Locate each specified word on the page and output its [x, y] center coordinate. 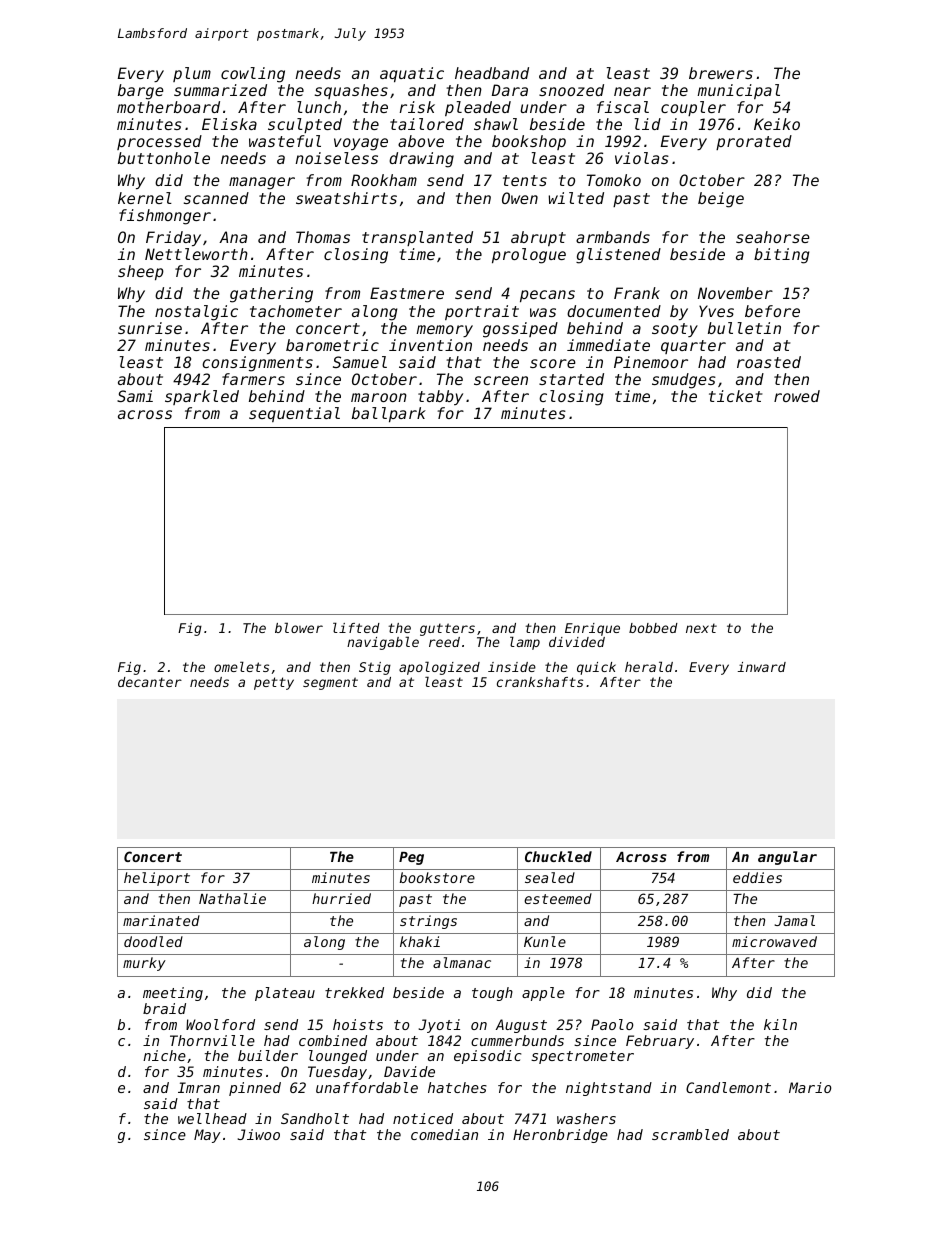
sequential [294, 414]
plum [192, 74]
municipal [738, 91]
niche [164, 1055]
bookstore [437, 877]
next [701, 628]
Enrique [592, 629]
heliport [157, 879]
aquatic [412, 74]
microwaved [774, 941]
